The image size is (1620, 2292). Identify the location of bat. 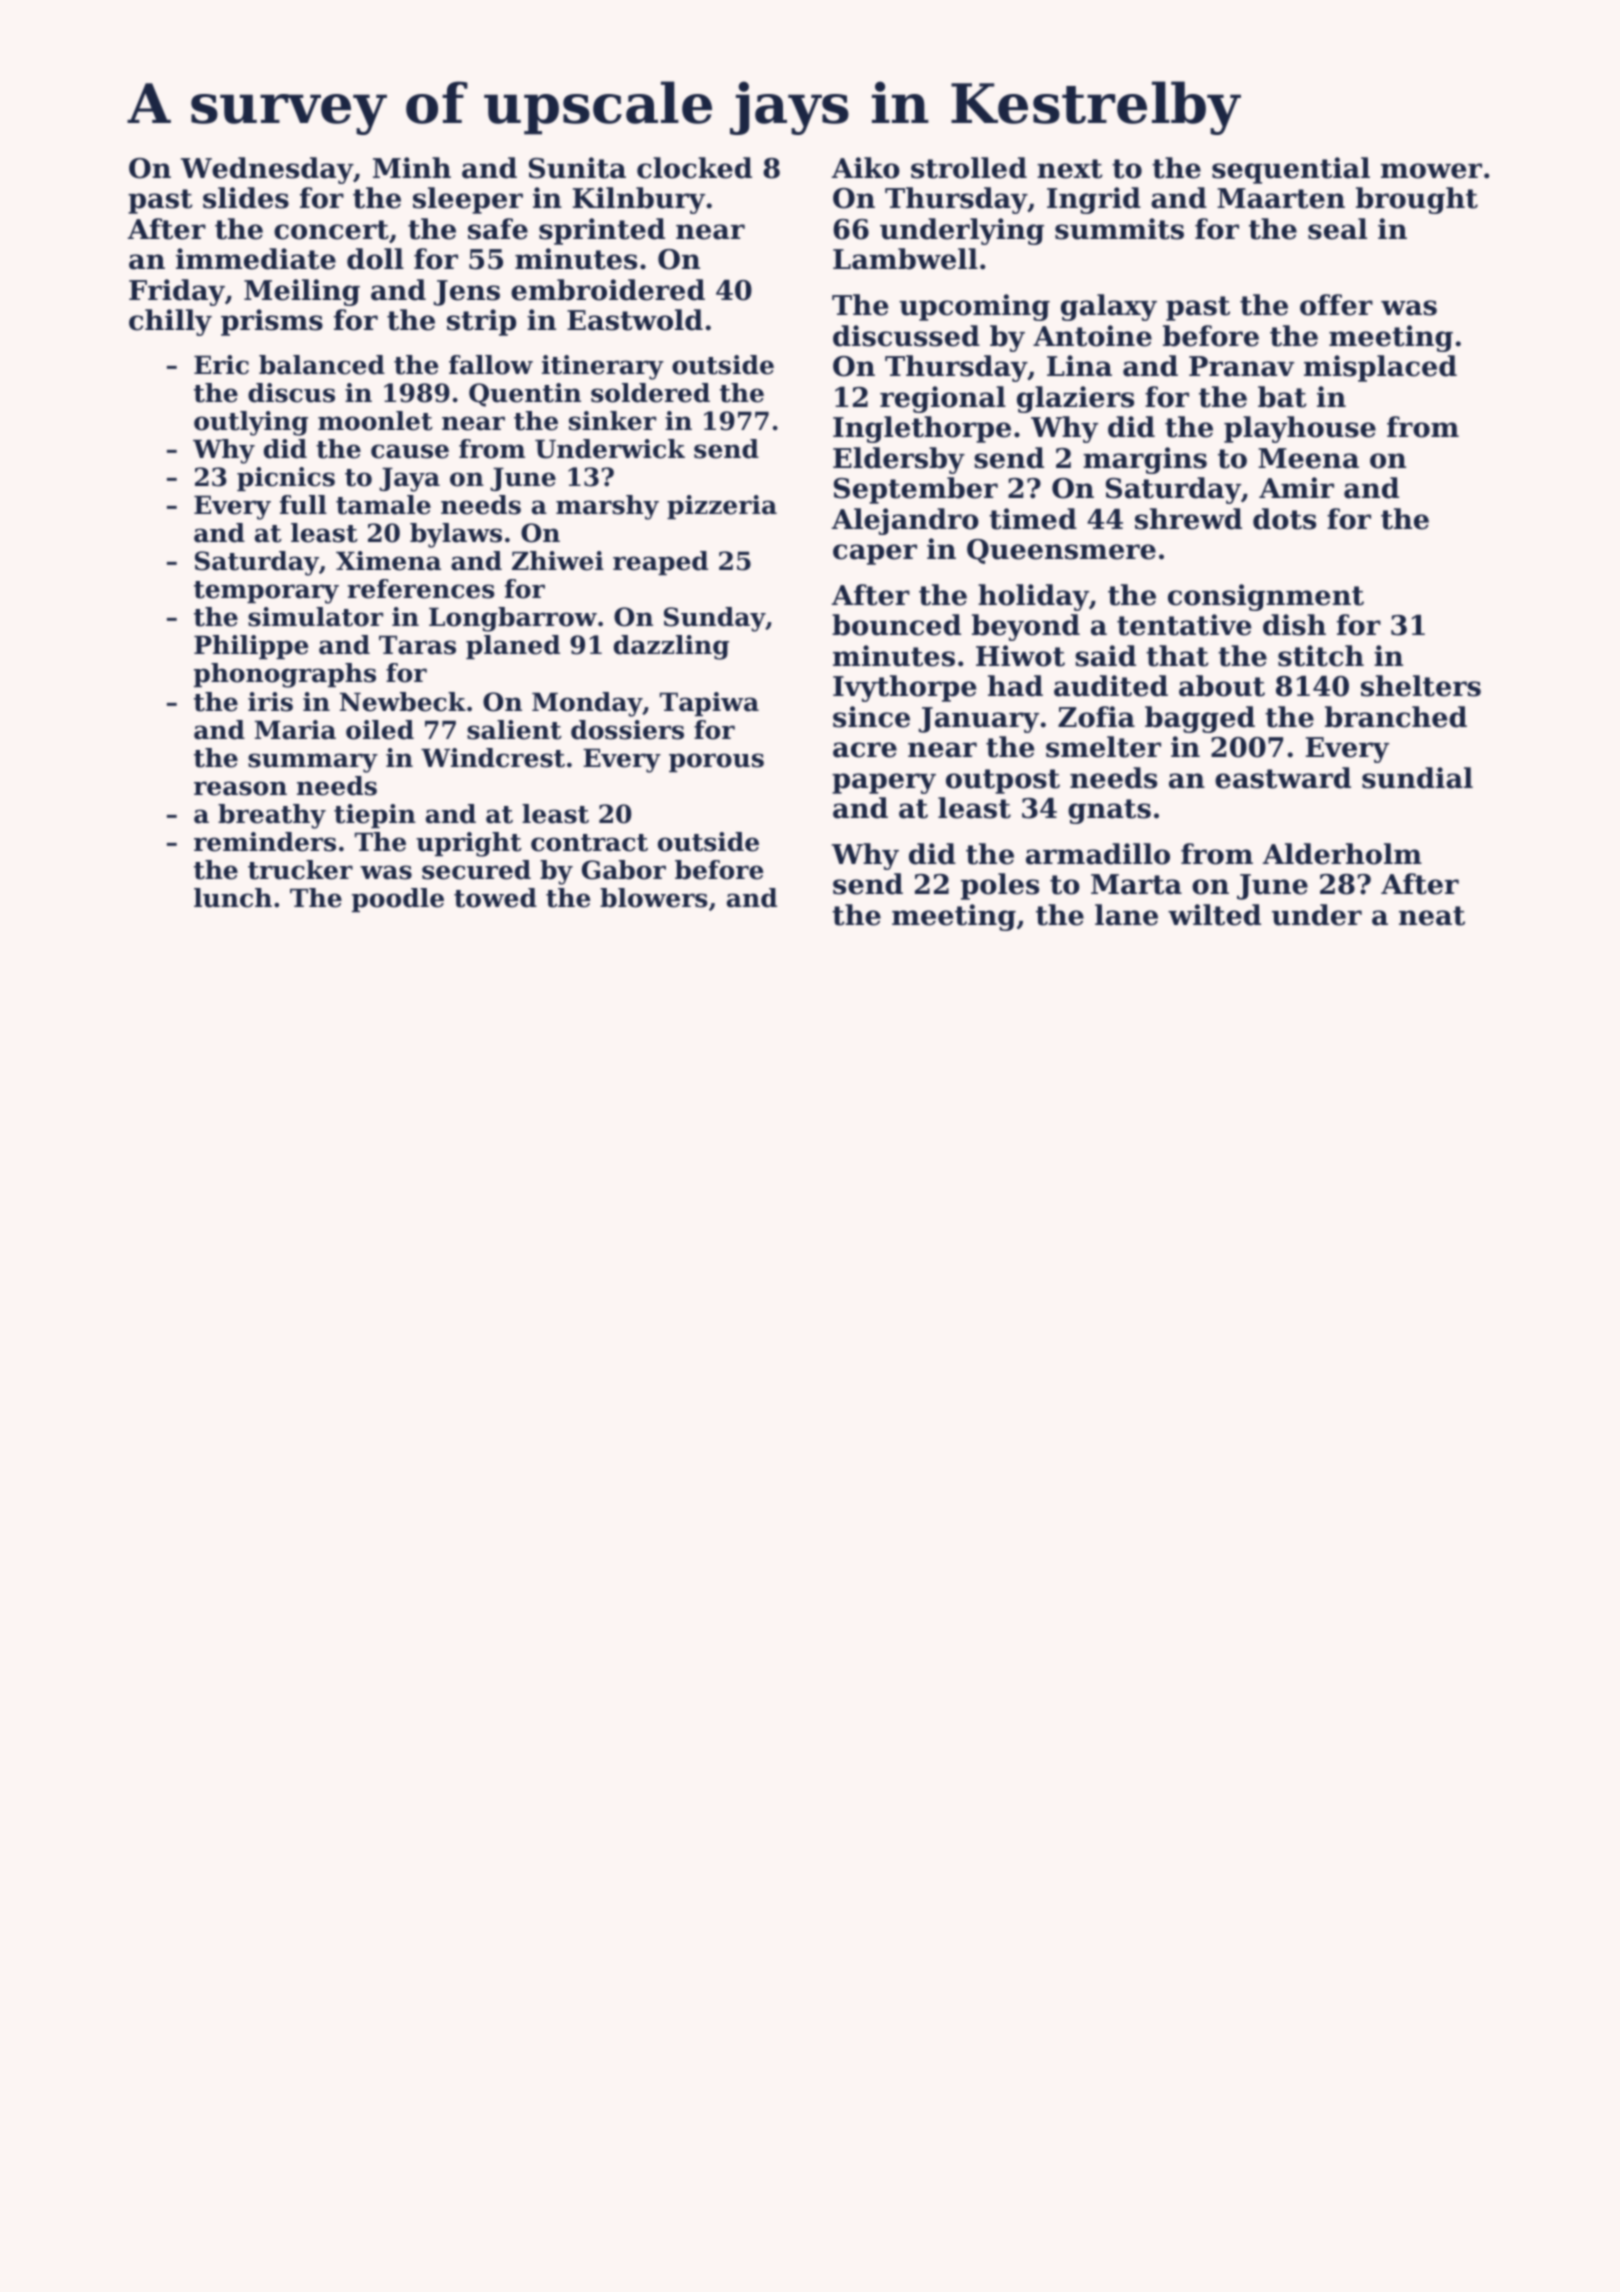
(1282, 397).
